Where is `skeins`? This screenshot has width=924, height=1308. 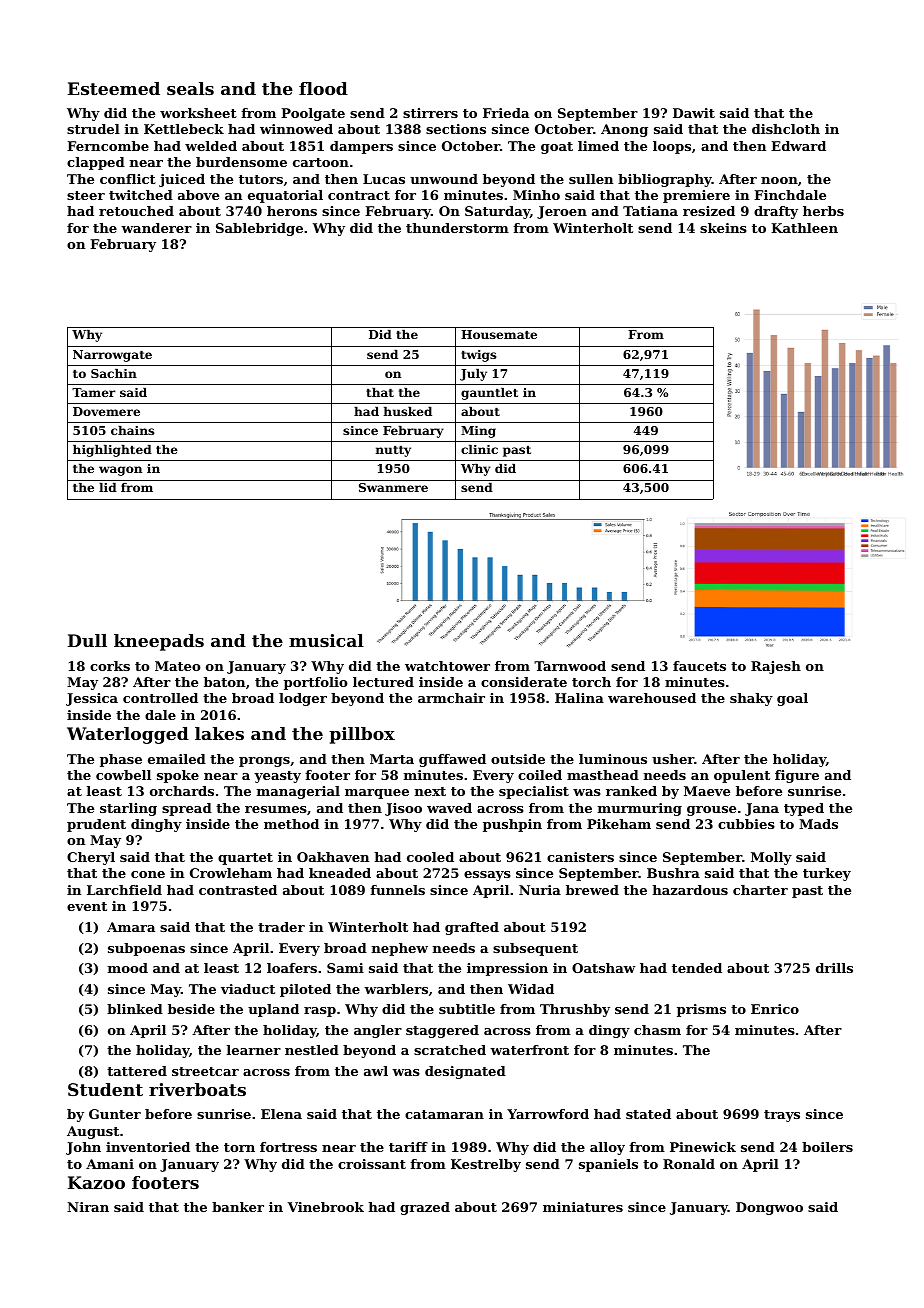 skeins is located at coordinates (723, 228).
